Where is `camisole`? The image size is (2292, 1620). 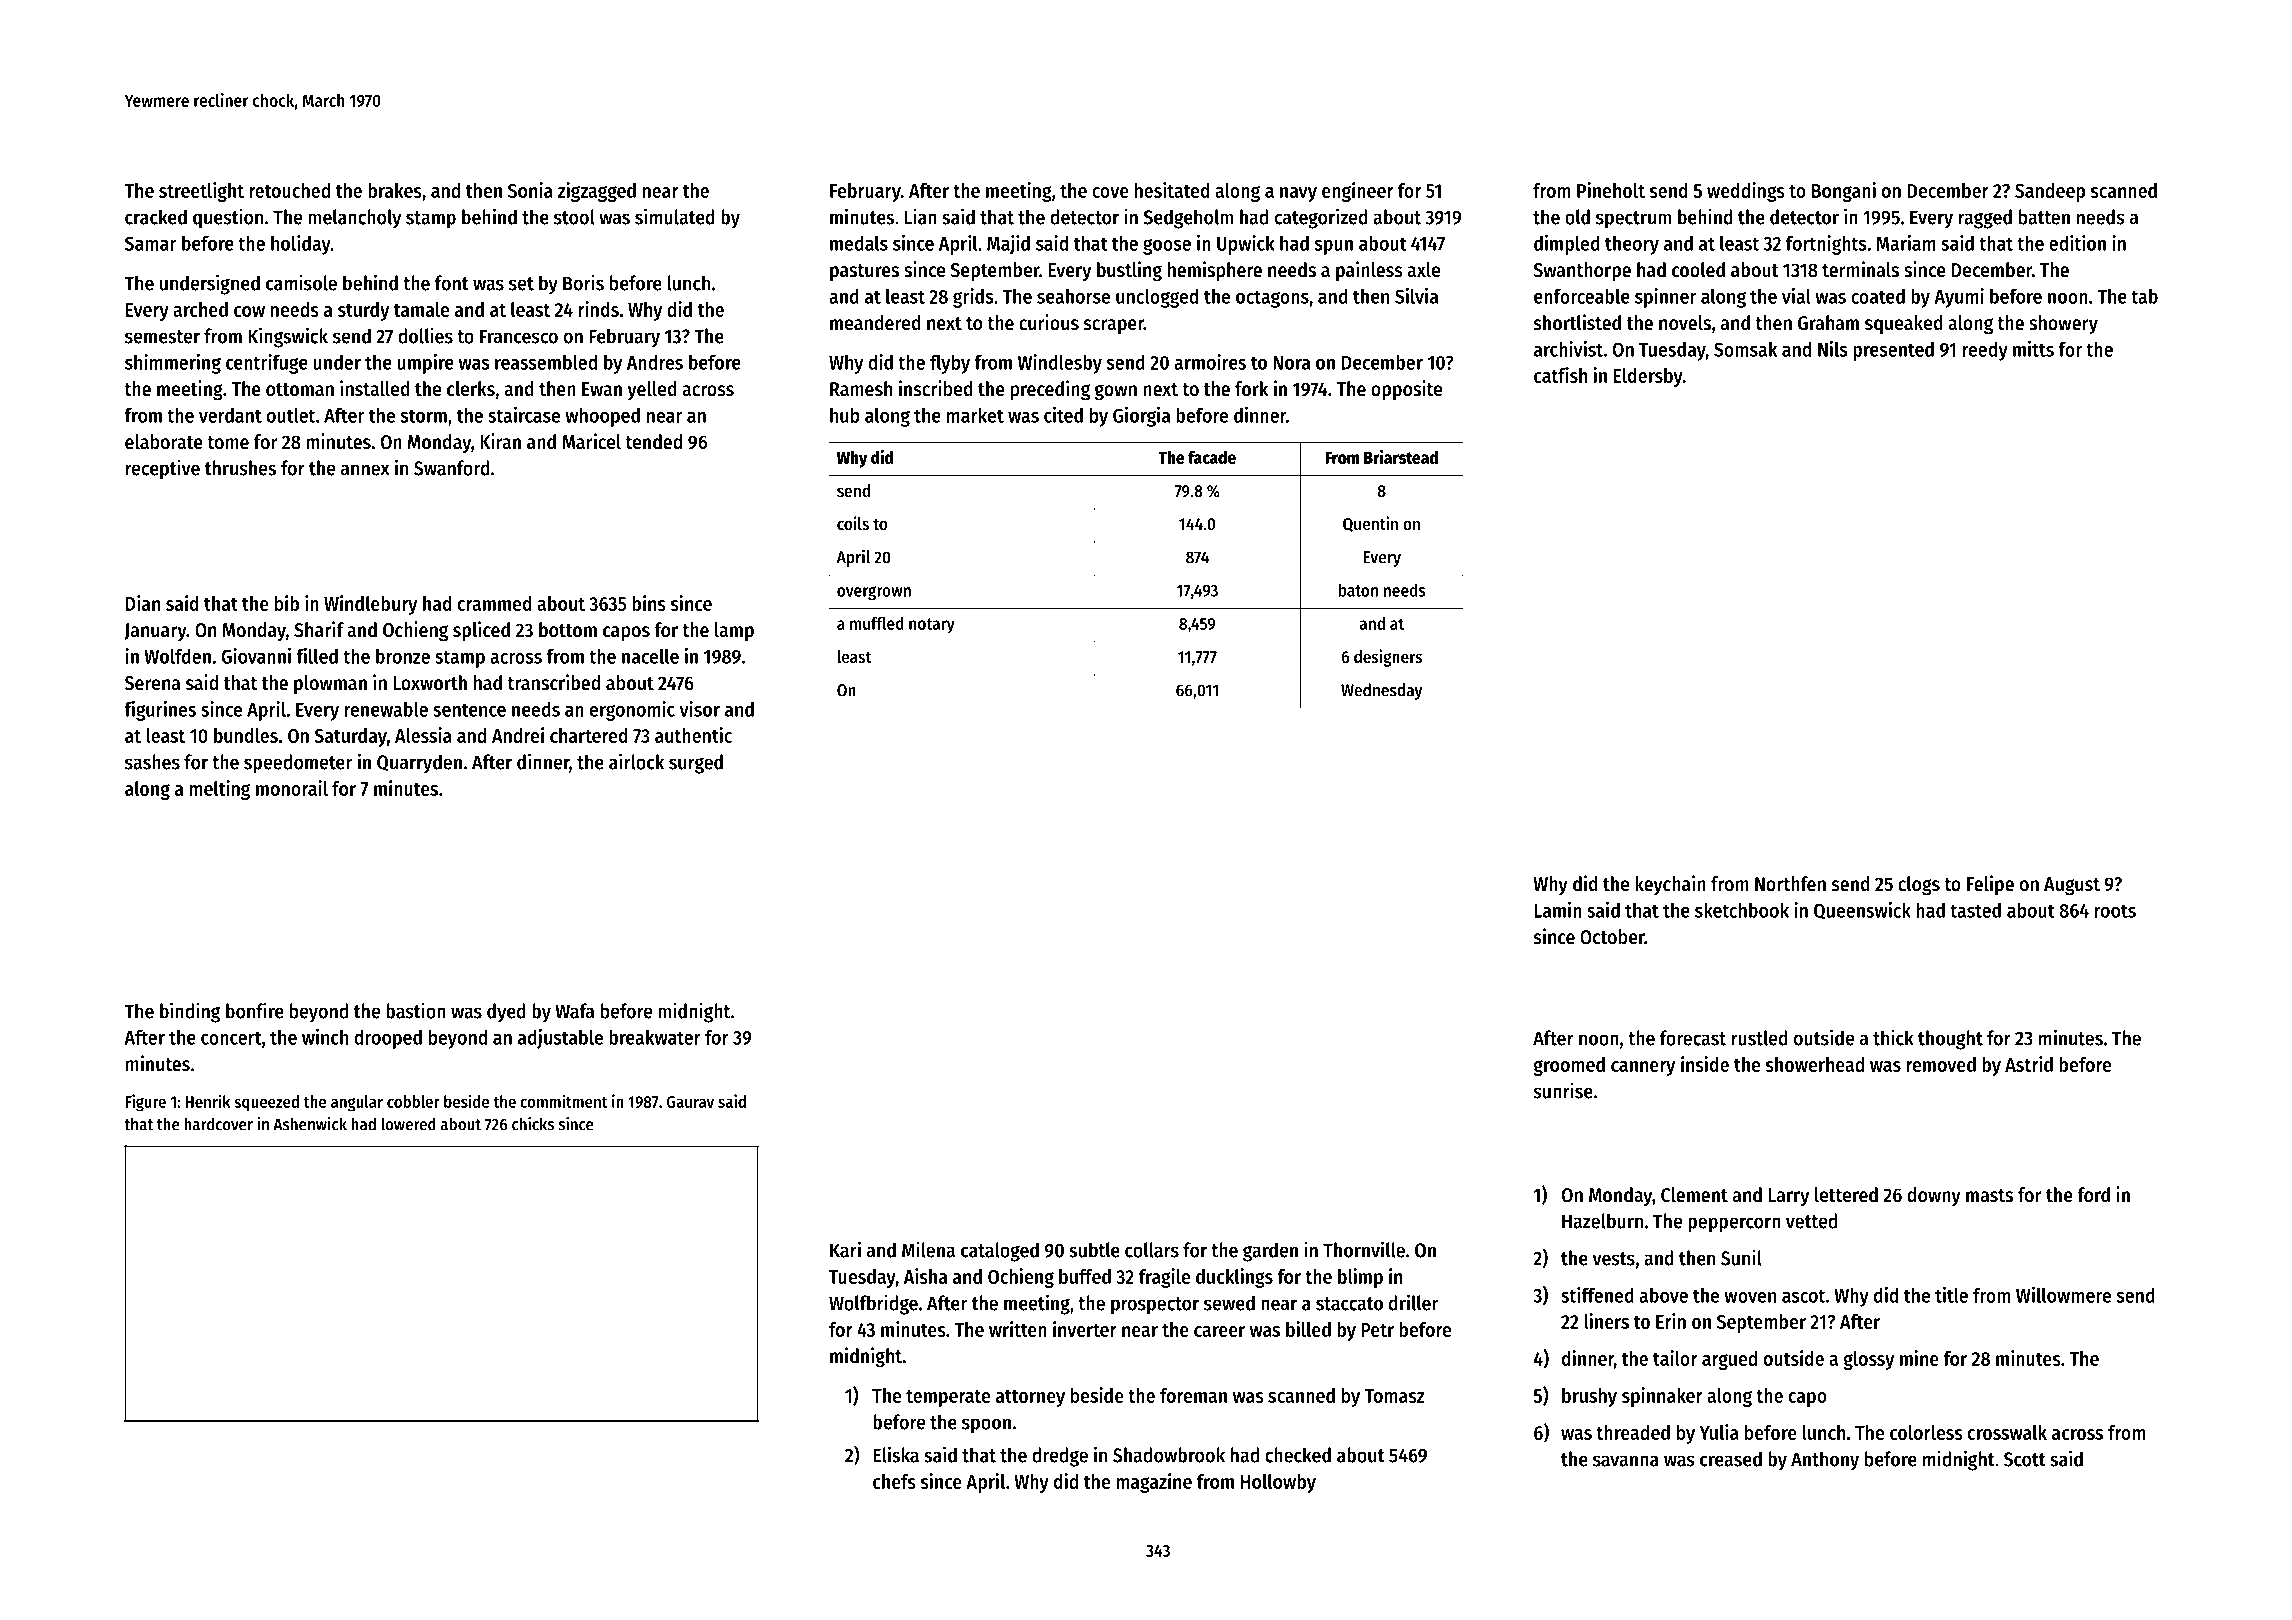
camisole is located at coordinates (301, 282).
